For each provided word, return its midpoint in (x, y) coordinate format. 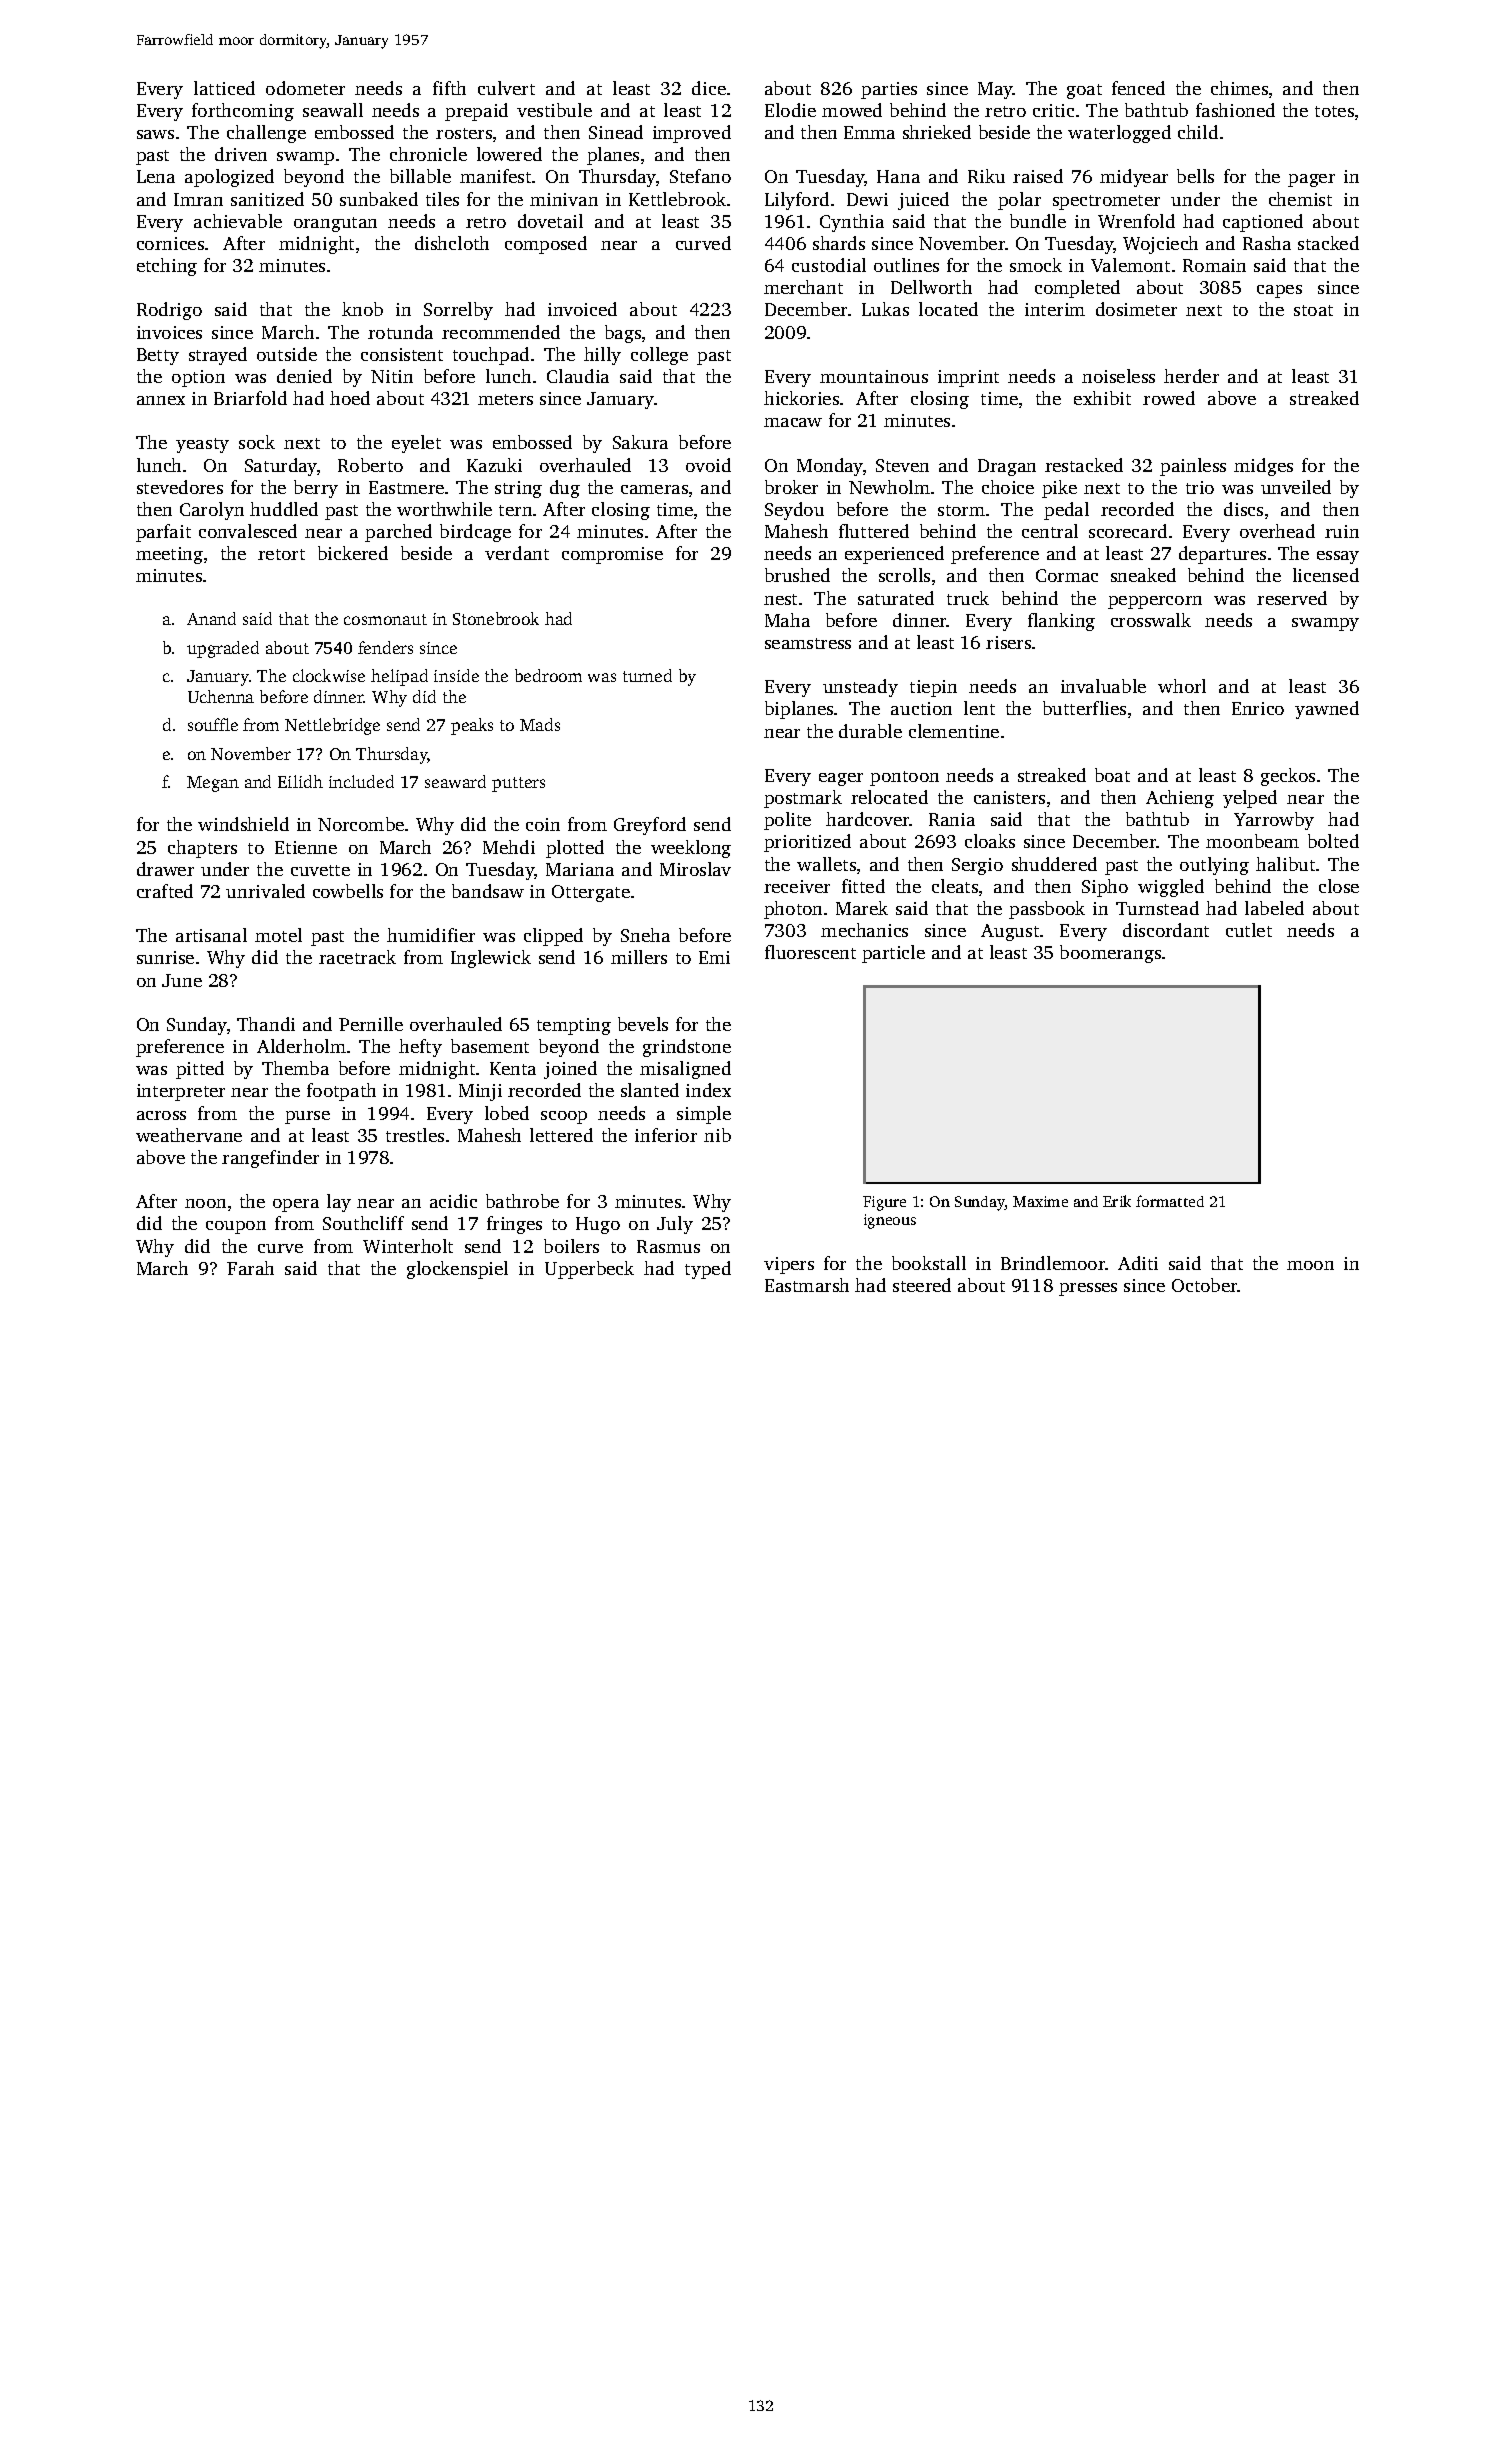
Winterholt (408, 1246)
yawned (1327, 710)
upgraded (223, 649)
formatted (1170, 1201)
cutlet (1249, 930)
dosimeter (1136, 309)
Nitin (392, 376)
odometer (305, 88)
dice (709, 88)
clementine (954, 731)
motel (278, 935)
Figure (884, 1203)
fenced (1138, 88)
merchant (803, 287)
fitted (863, 886)
